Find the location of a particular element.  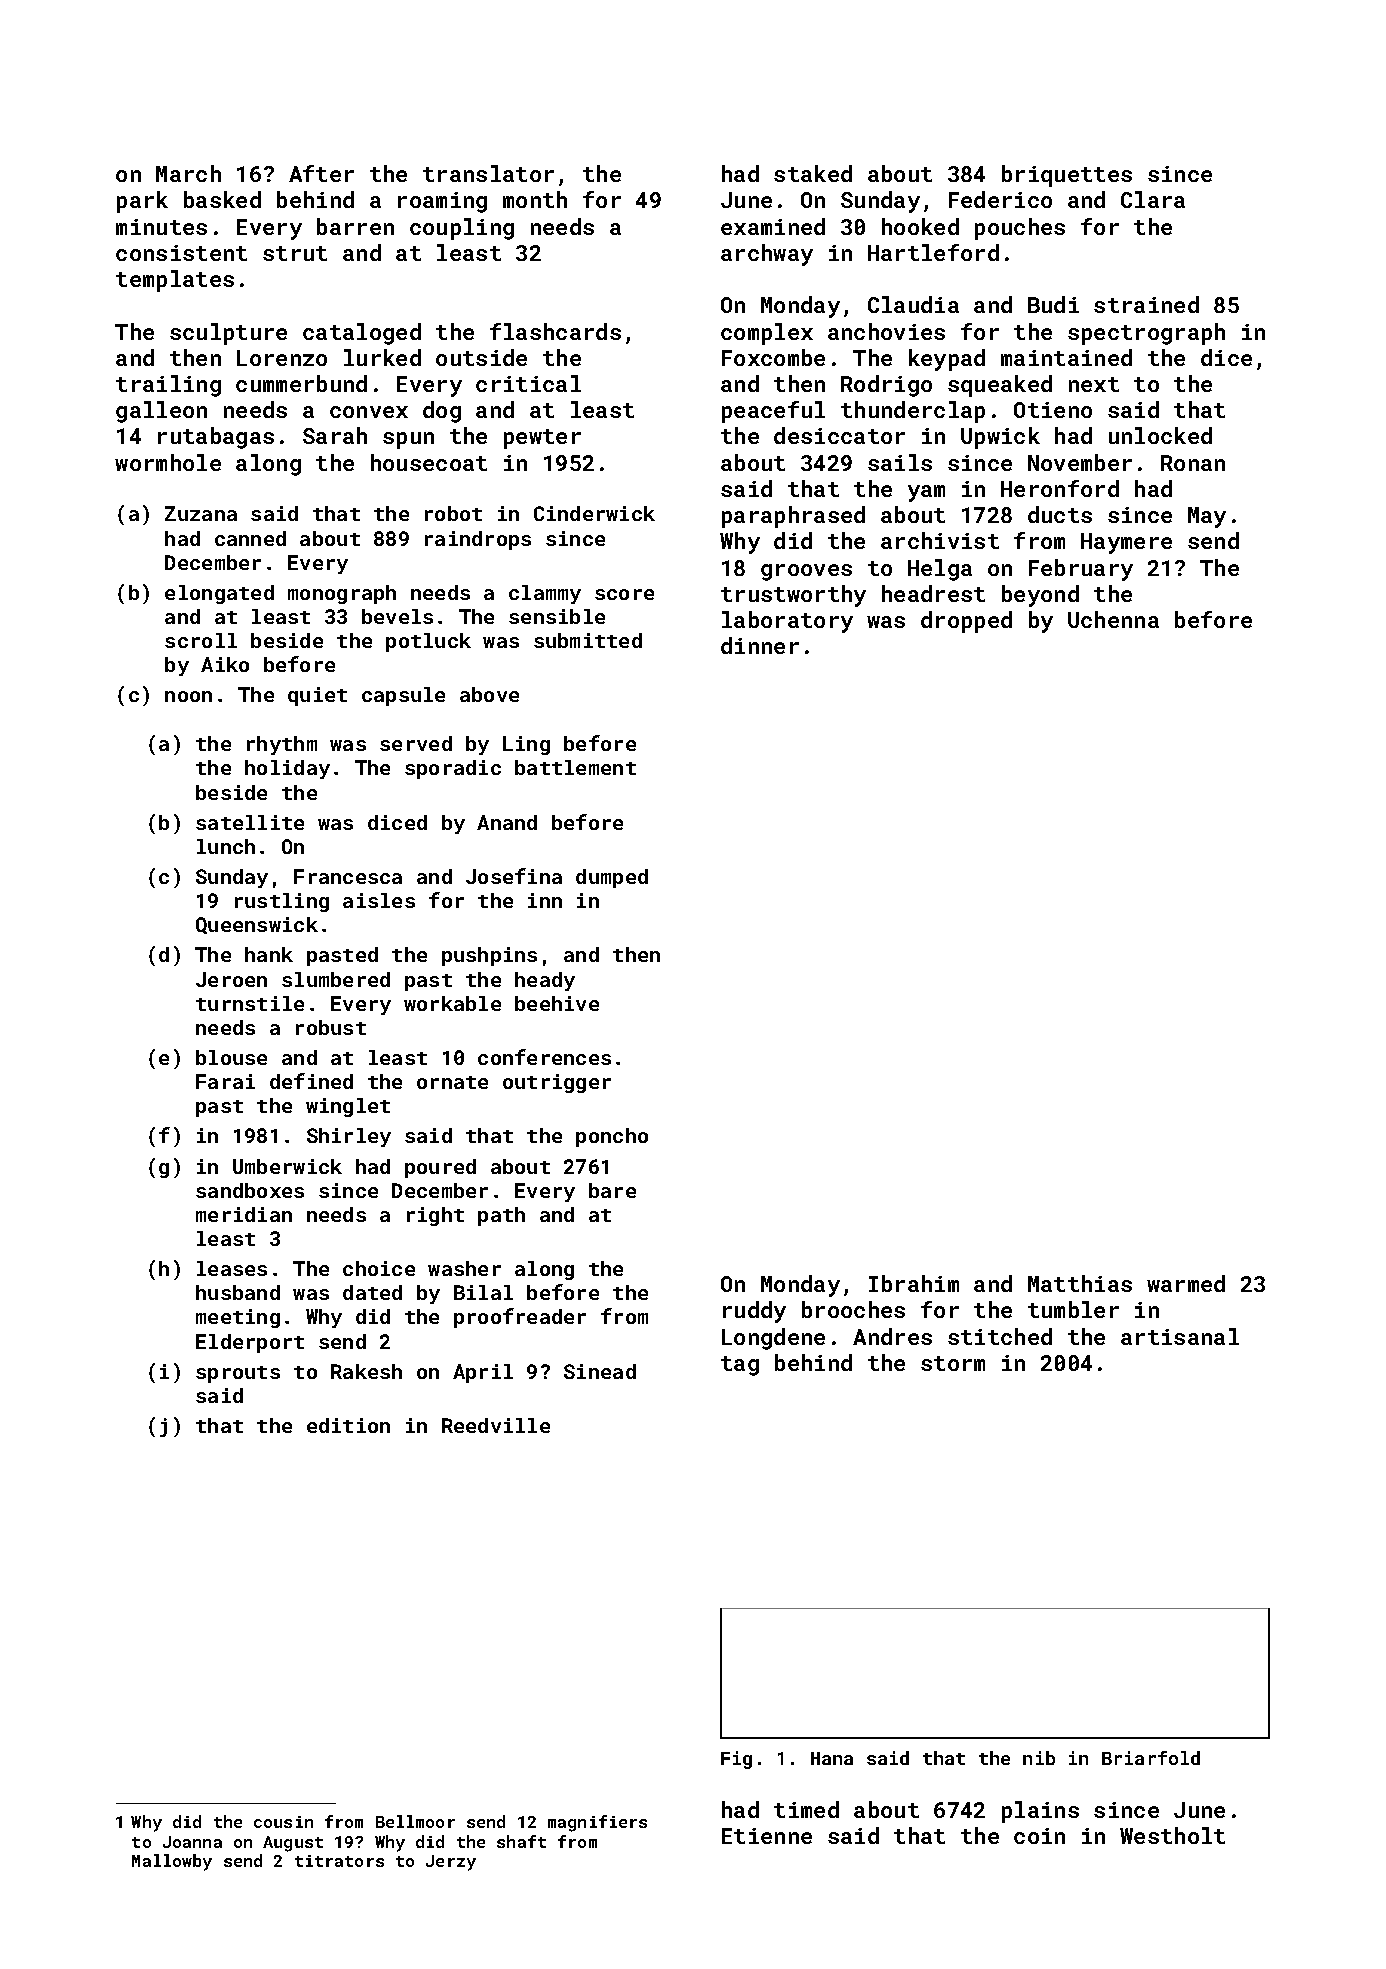

artisanal is located at coordinates (1180, 1336).
